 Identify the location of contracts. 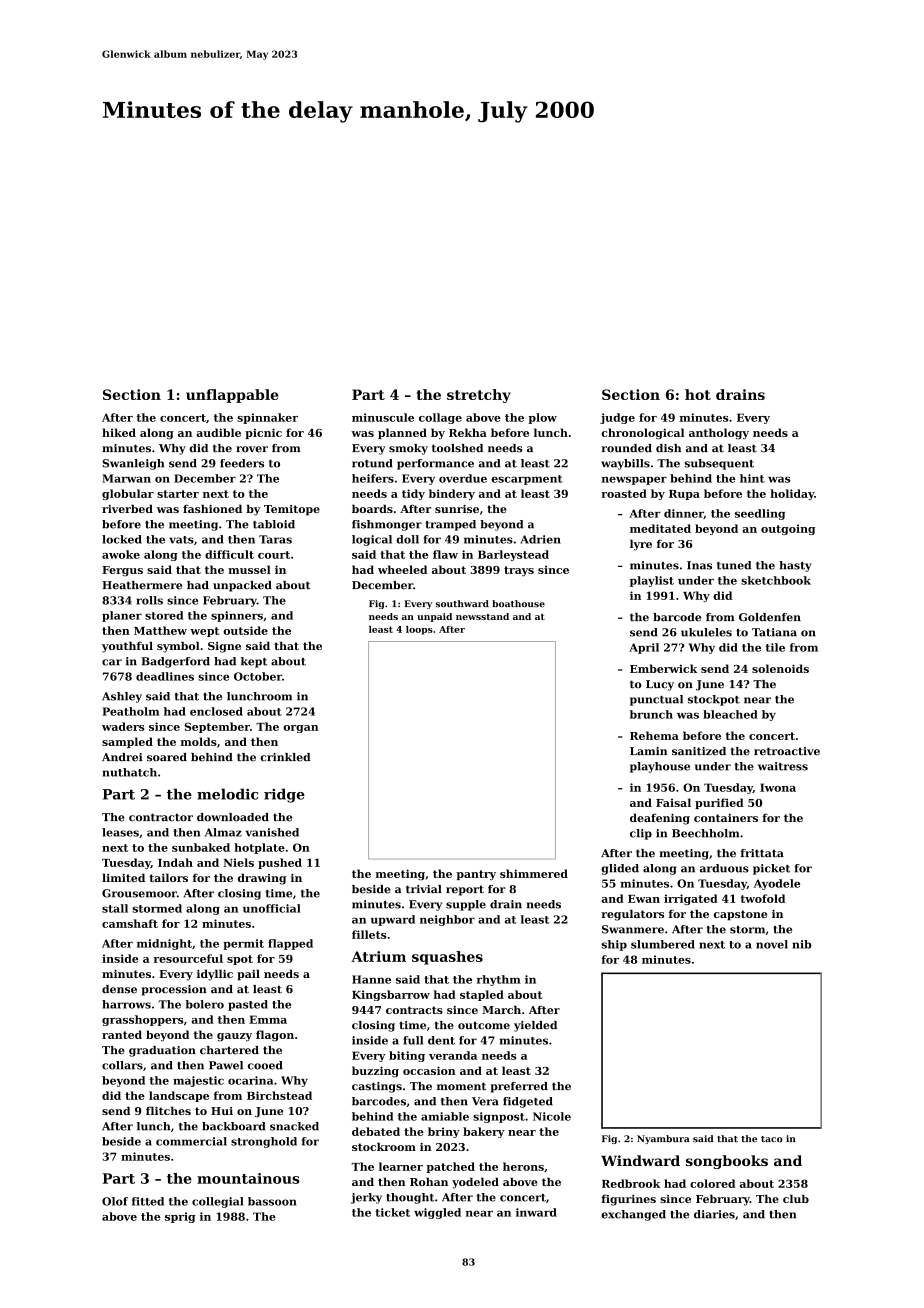
(414, 1010).
